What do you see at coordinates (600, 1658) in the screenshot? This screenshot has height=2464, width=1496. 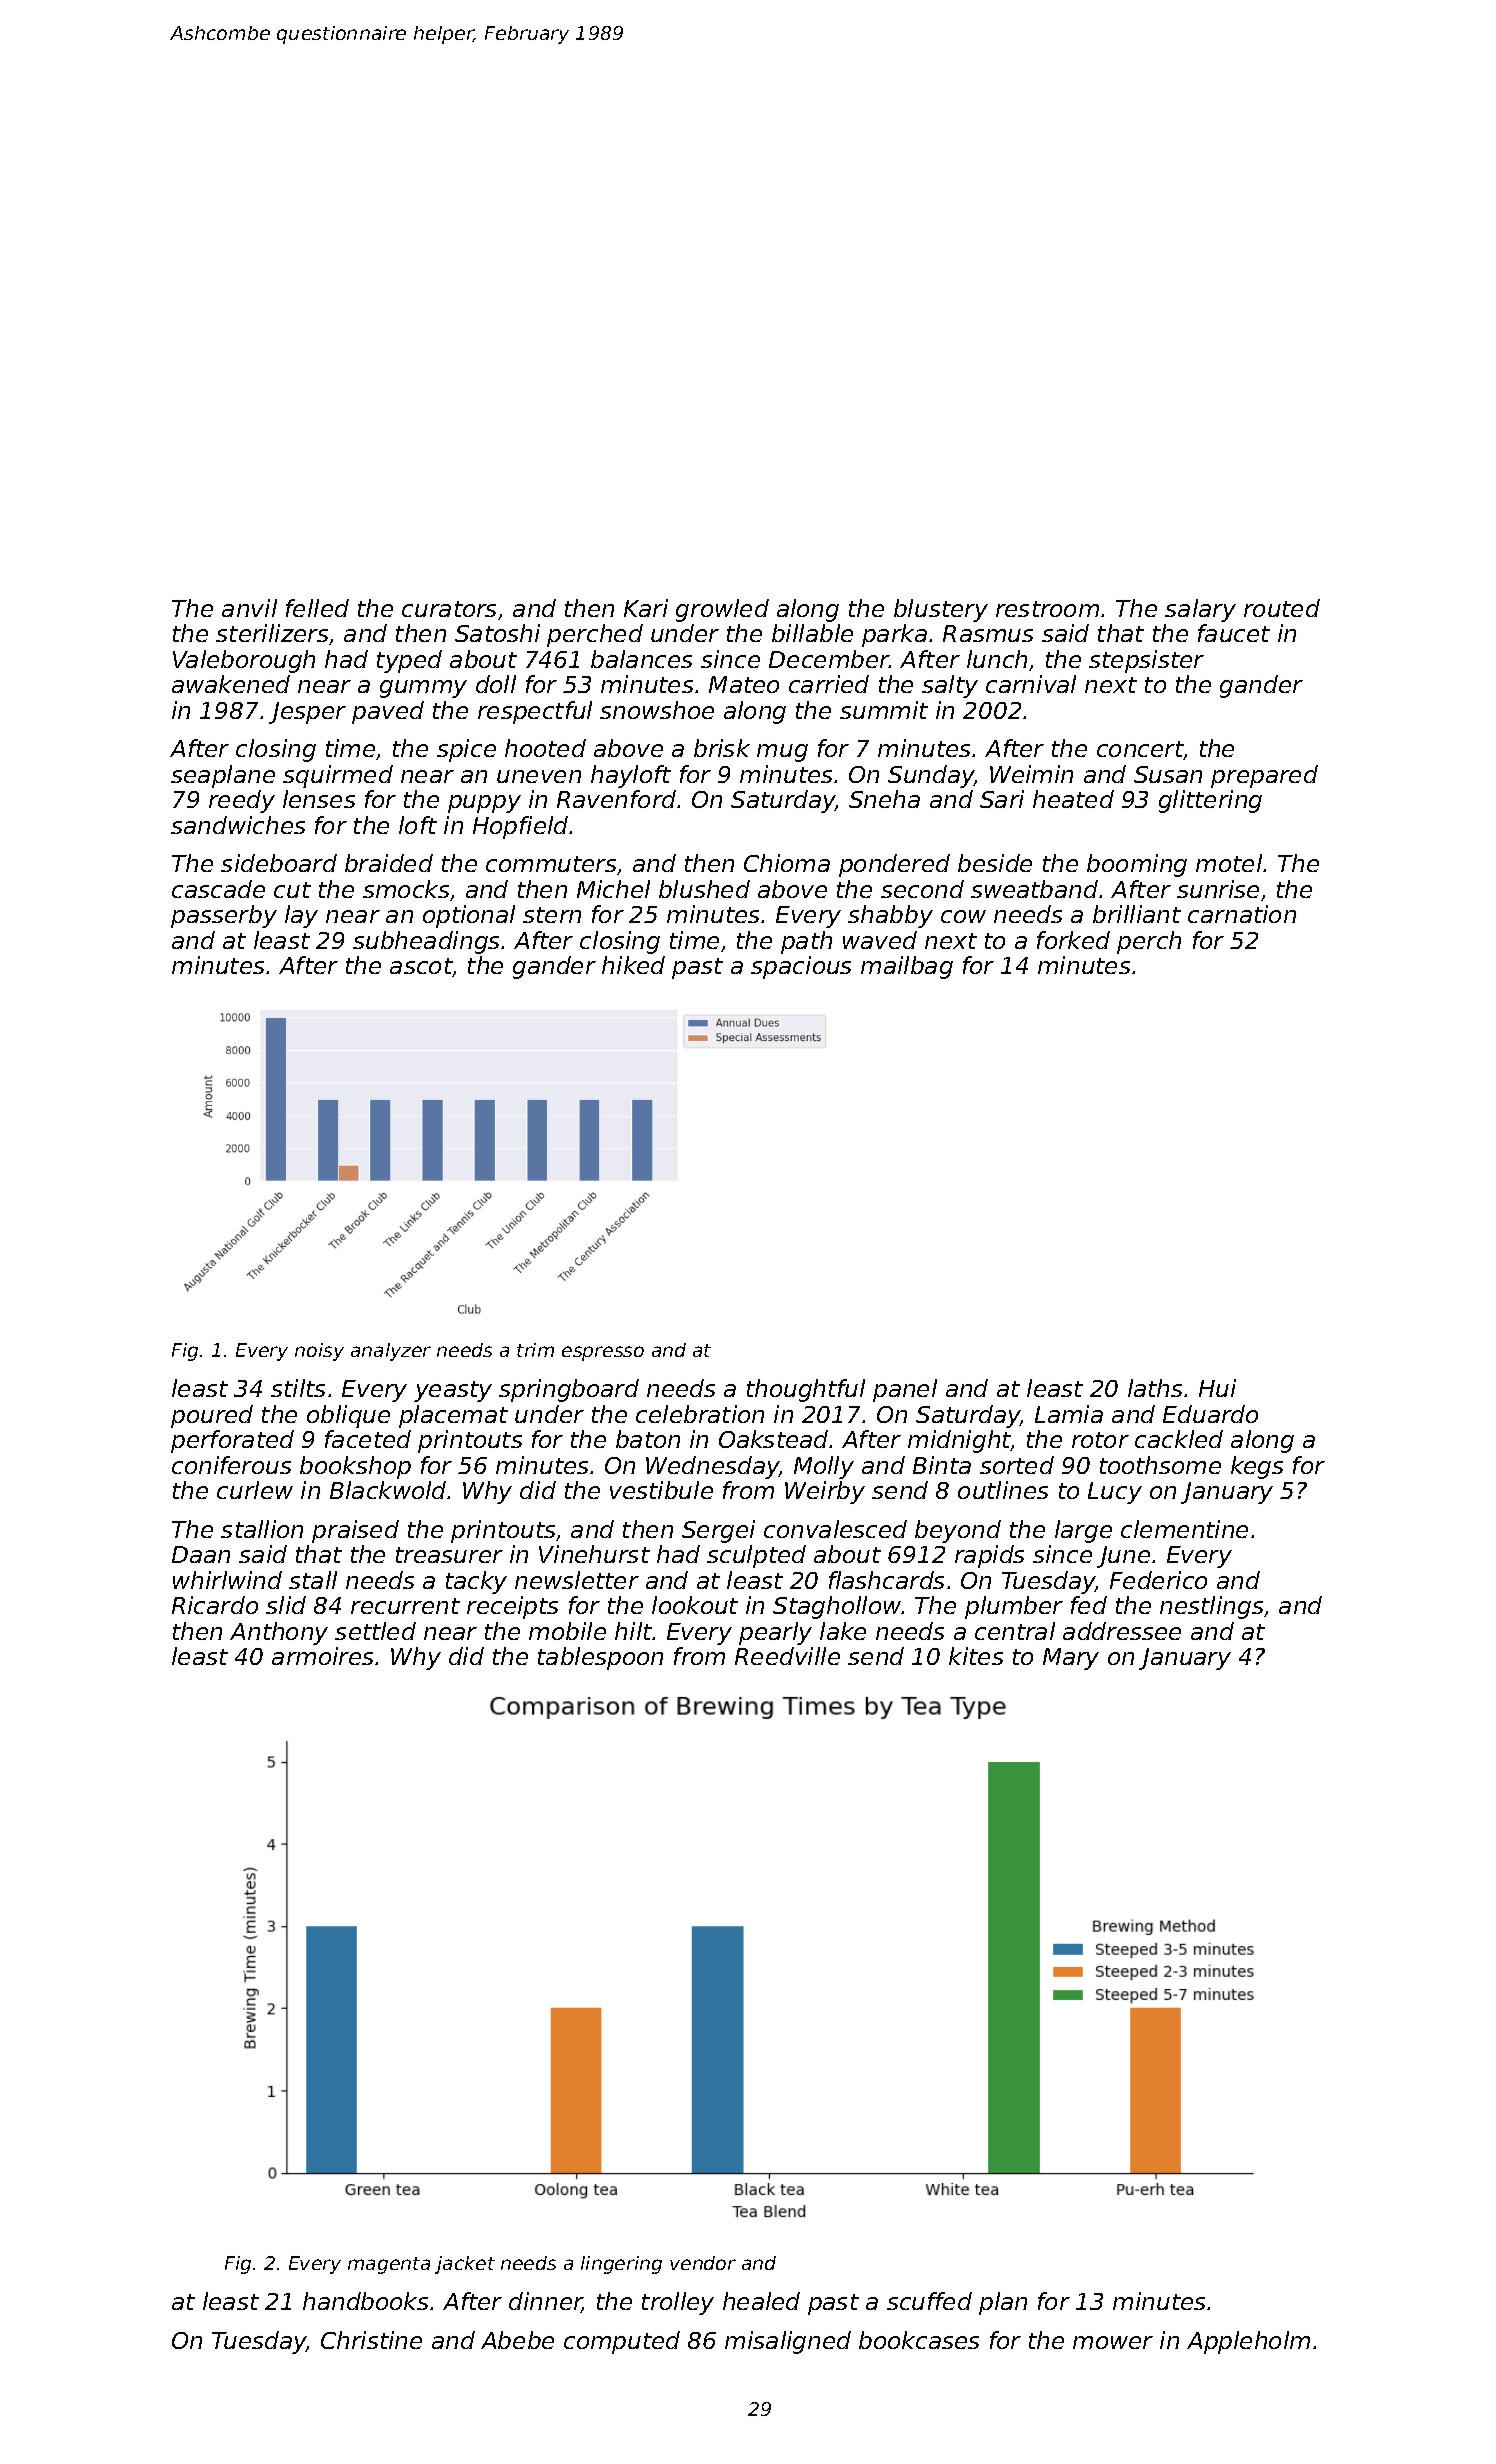 I see `tablespoon` at bounding box center [600, 1658].
